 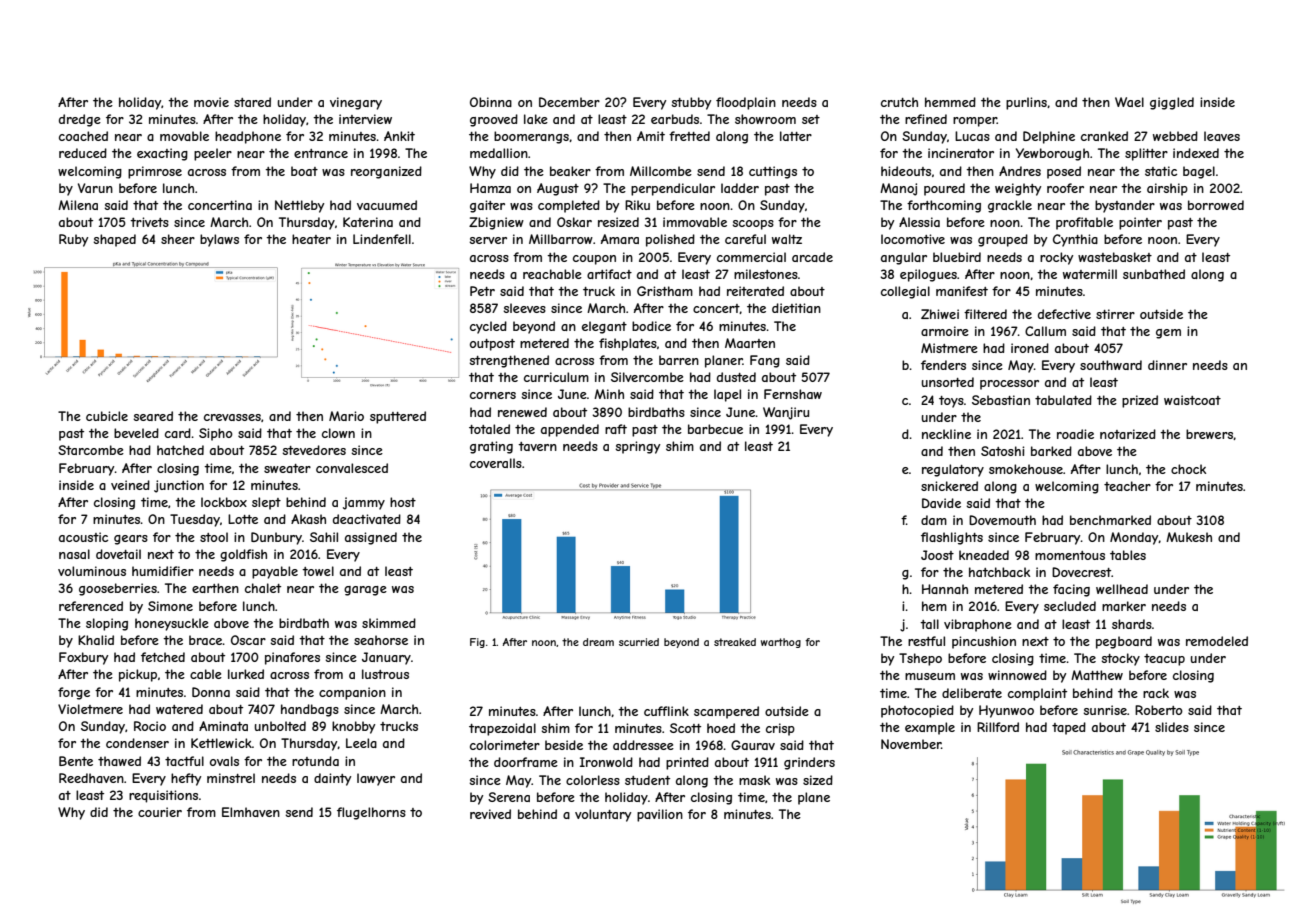 I want to click on student, so click(x=647, y=780).
